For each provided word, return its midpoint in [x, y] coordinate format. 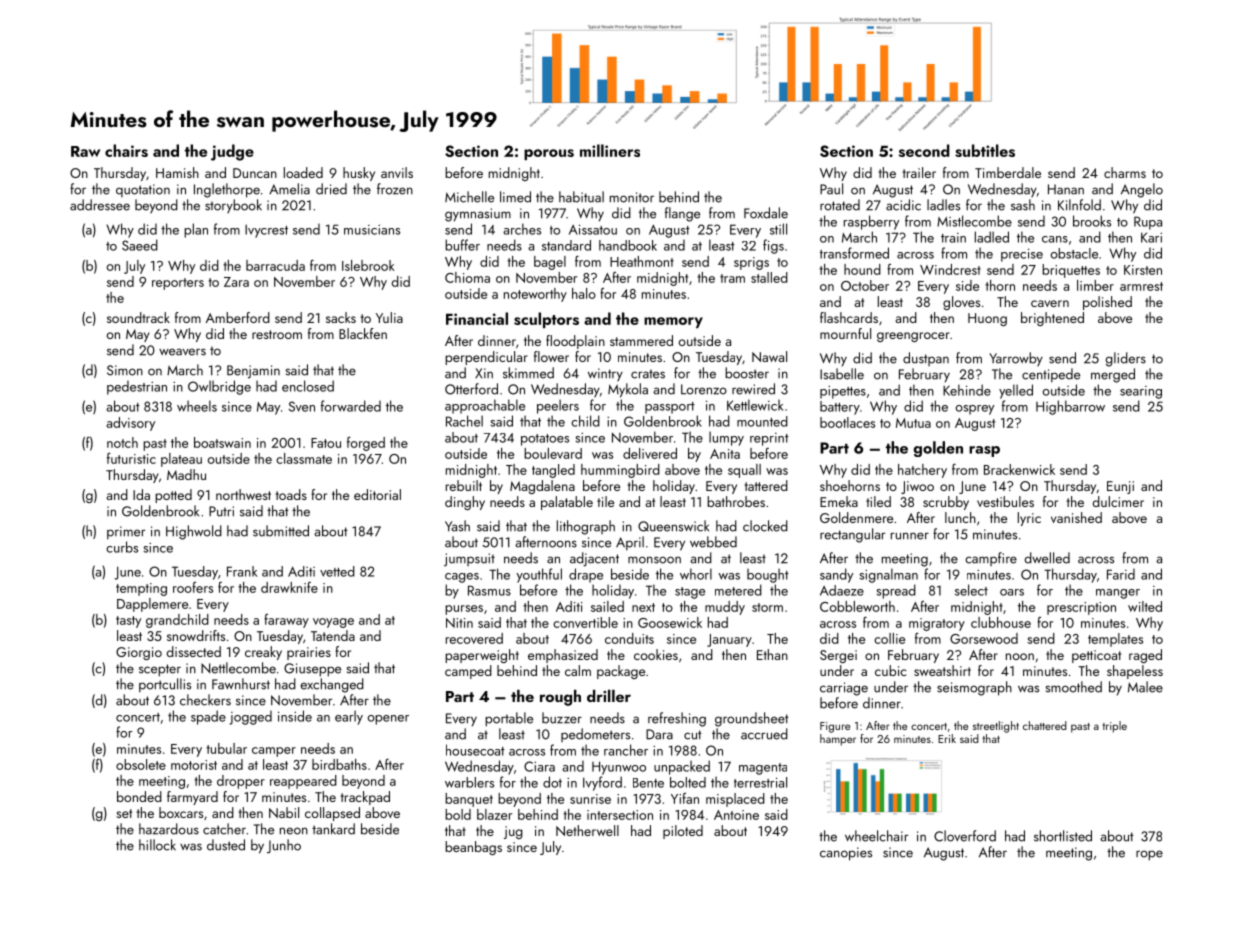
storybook [233, 206]
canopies [846, 854]
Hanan [1066, 189]
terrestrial [760, 782]
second [924, 150]
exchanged [332, 685]
